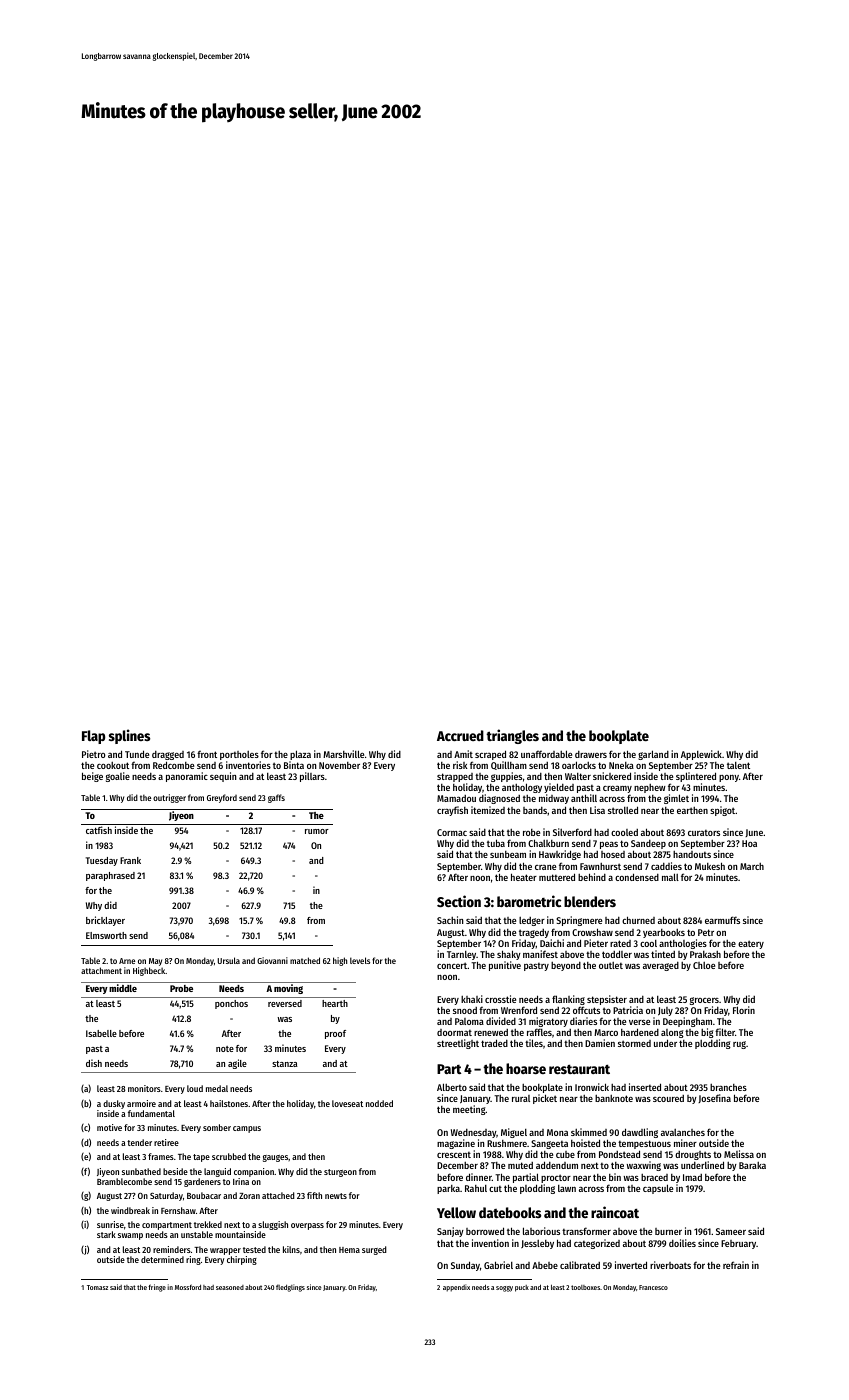  Describe the element at coordinates (166, 1196) in the screenshot. I see `Saturday` at that location.
